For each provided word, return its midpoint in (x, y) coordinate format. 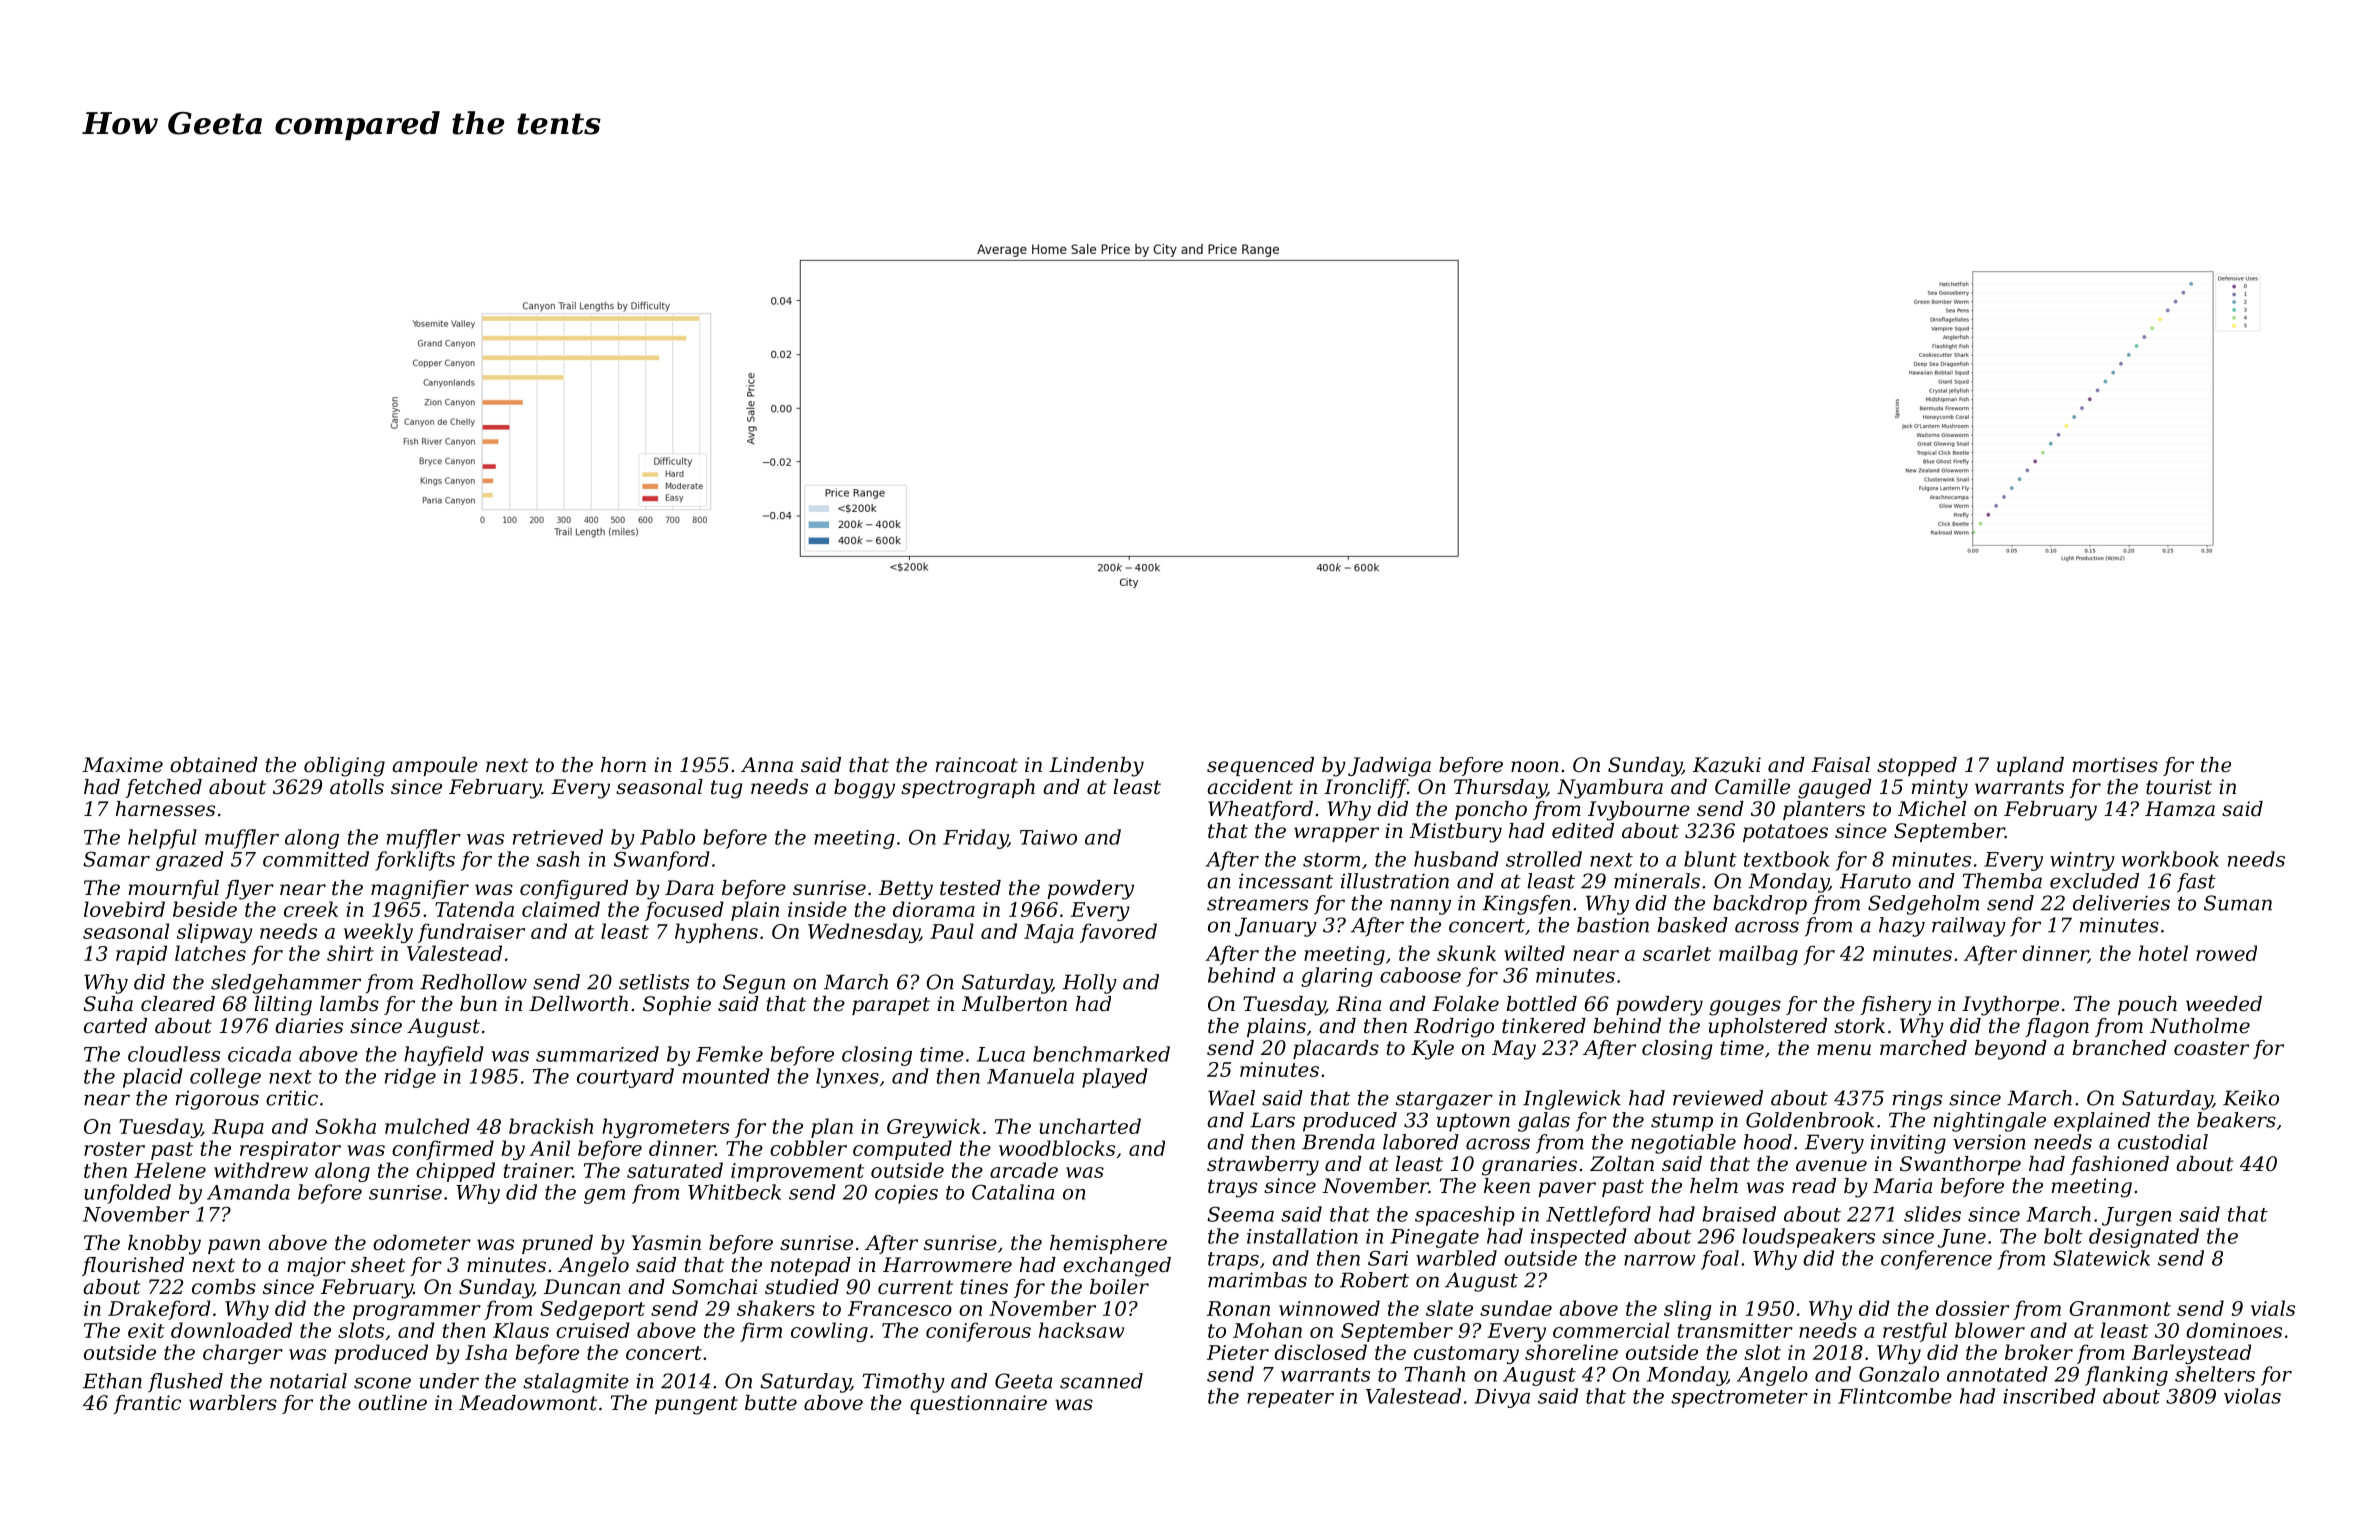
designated (2144, 1238)
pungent (696, 1405)
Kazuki (1727, 765)
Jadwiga (1389, 767)
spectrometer (1739, 1399)
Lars (1272, 1120)
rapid (141, 955)
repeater (1290, 1399)
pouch (2147, 1005)
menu (1844, 1050)
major (316, 1267)
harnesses (165, 809)
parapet (891, 1006)
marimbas (1257, 1280)
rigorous (217, 1100)
